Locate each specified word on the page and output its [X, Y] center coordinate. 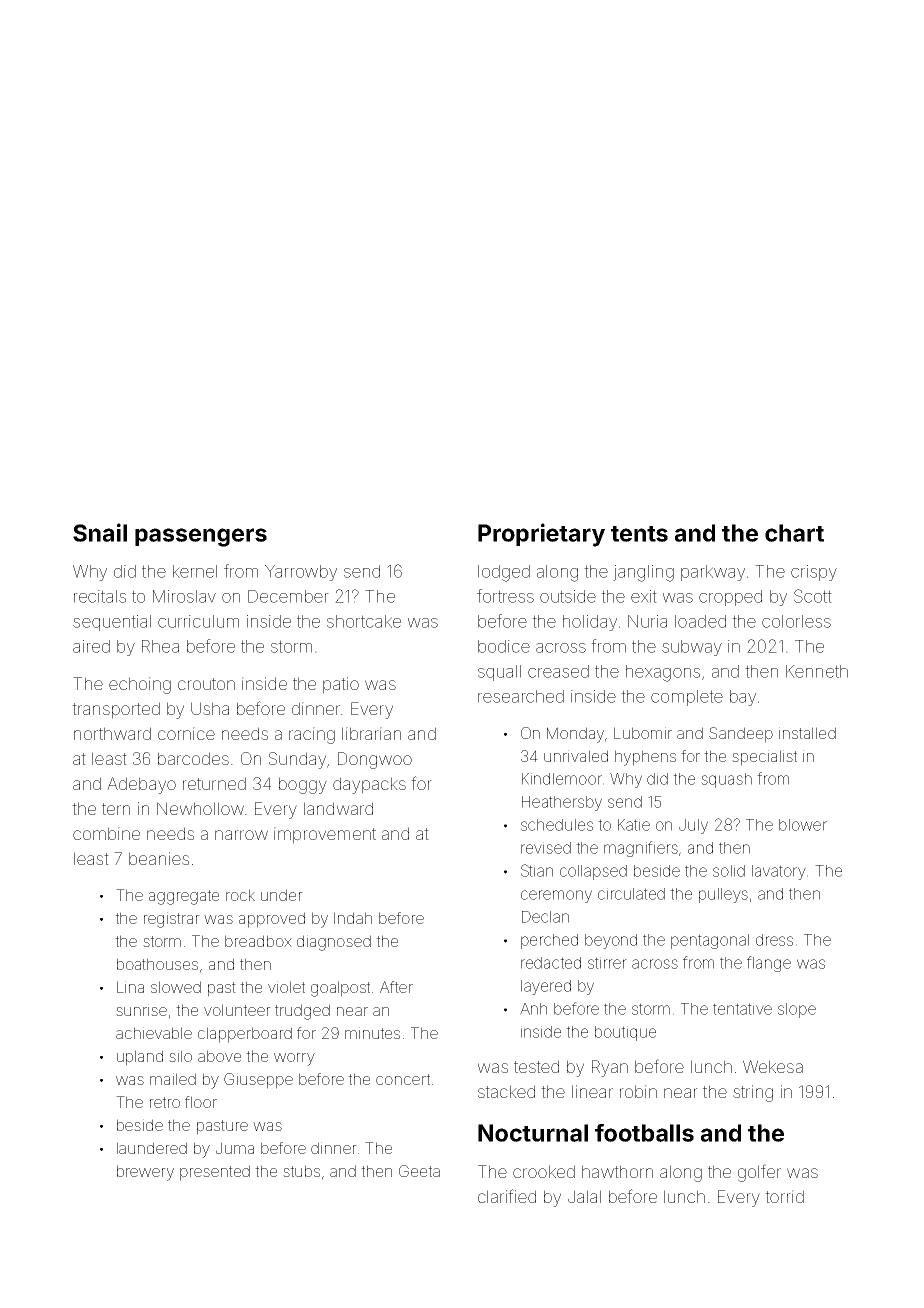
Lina [130, 987]
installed [807, 733]
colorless [796, 621]
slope [797, 1010]
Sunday [297, 760]
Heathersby [562, 803]
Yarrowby [301, 573]
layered [546, 987]
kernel [195, 571]
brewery [145, 1173]
